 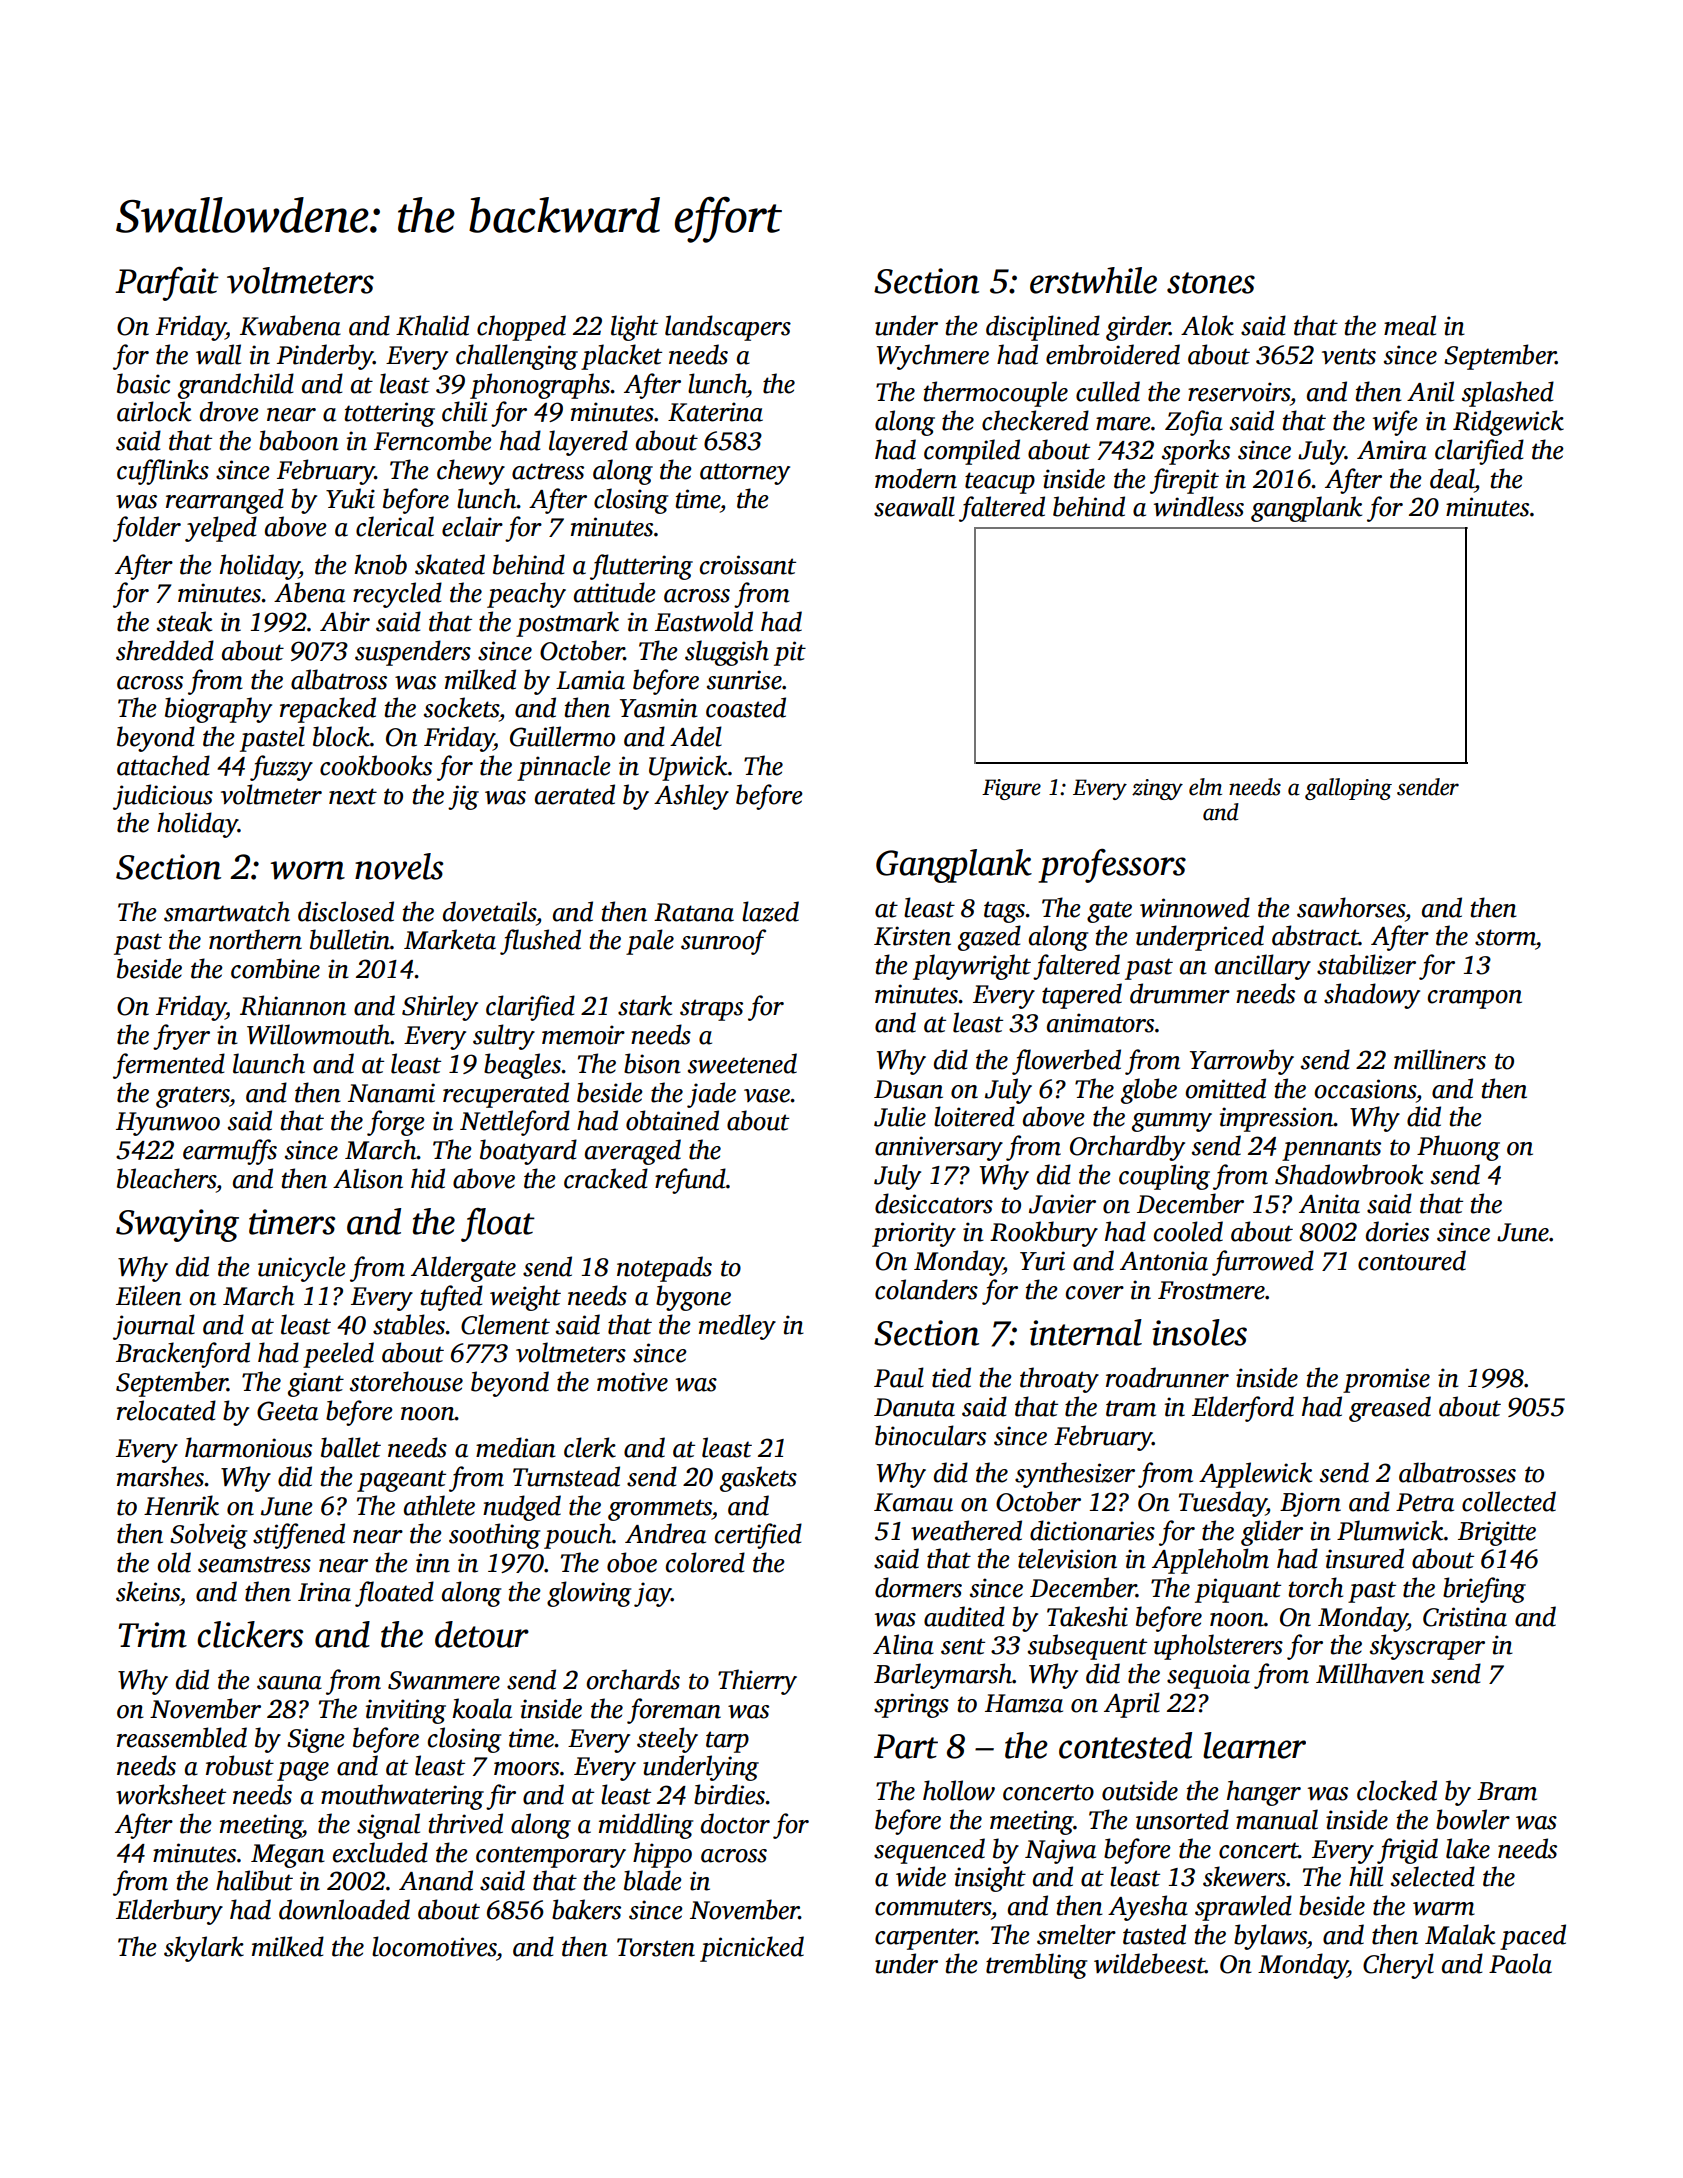 I want to click on Torsten, so click(x=656, y=1947).
